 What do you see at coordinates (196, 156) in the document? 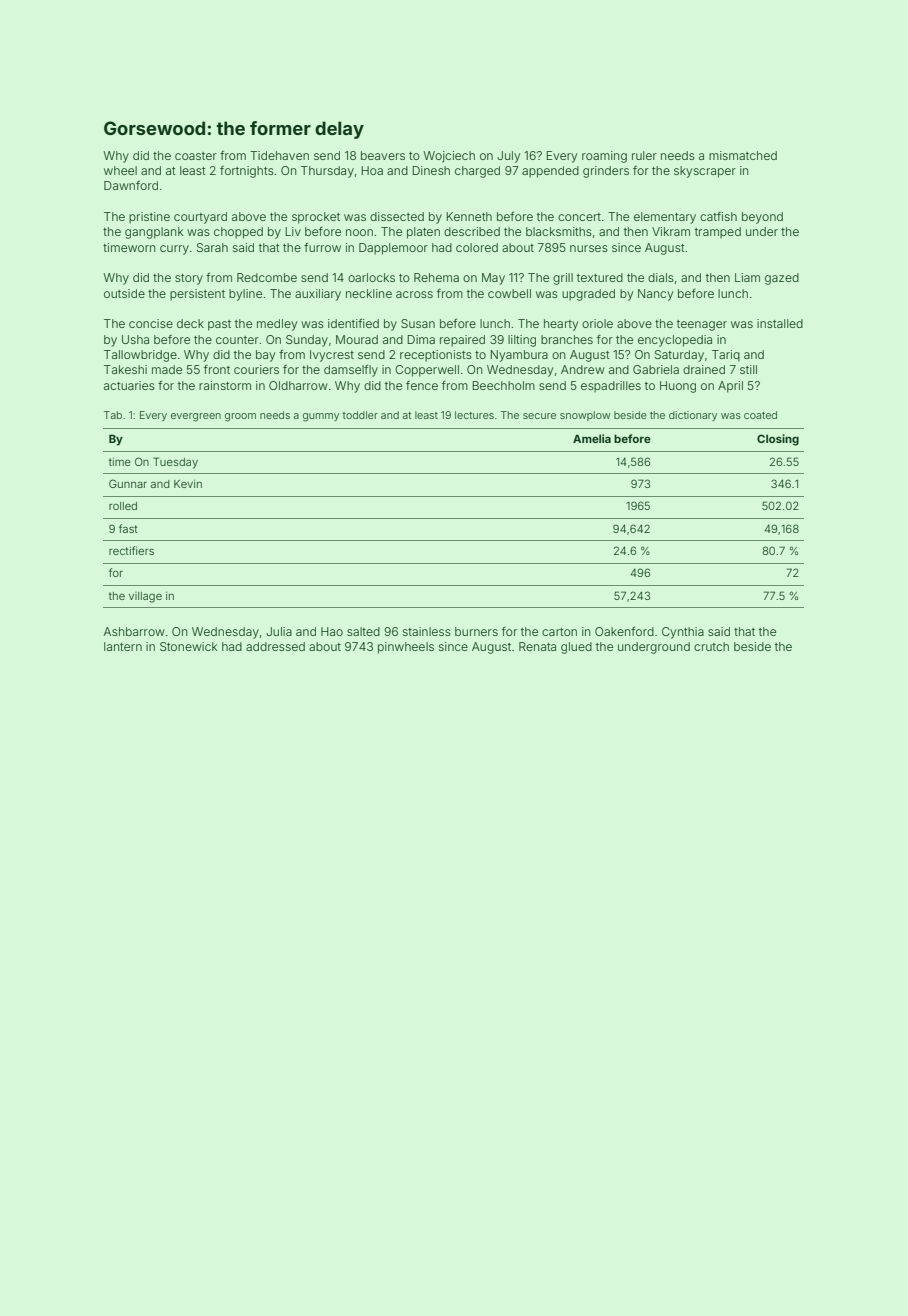
I see `coaster` at bounding box center [196, 156].
